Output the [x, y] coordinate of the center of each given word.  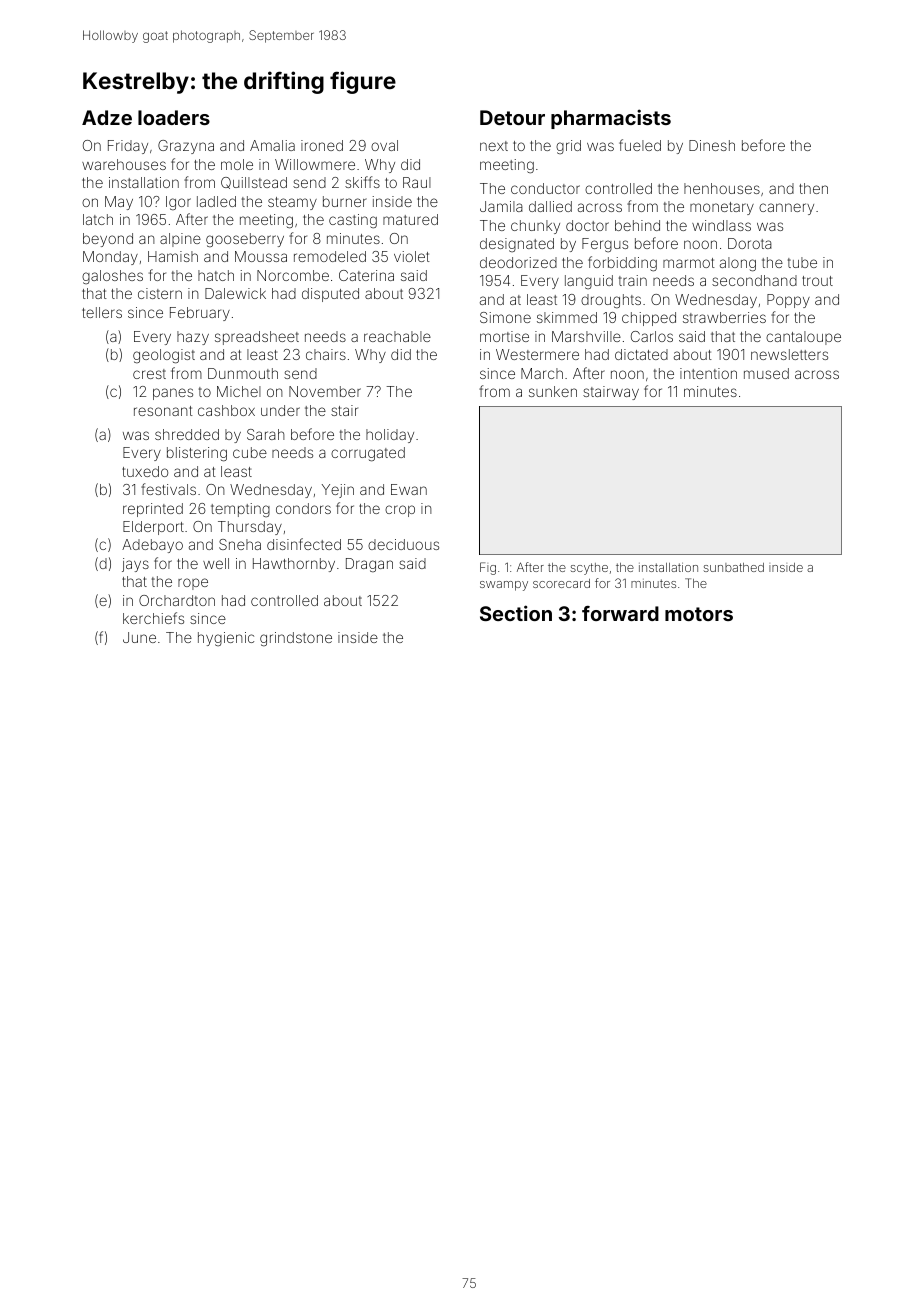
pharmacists [611, 119]
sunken [553, 391]
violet [412, 256]
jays [135, 565]
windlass [721, 225]
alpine [180, 240]
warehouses [124, 164]
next [494, 146]
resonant [163, 411]
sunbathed [734, 567]
